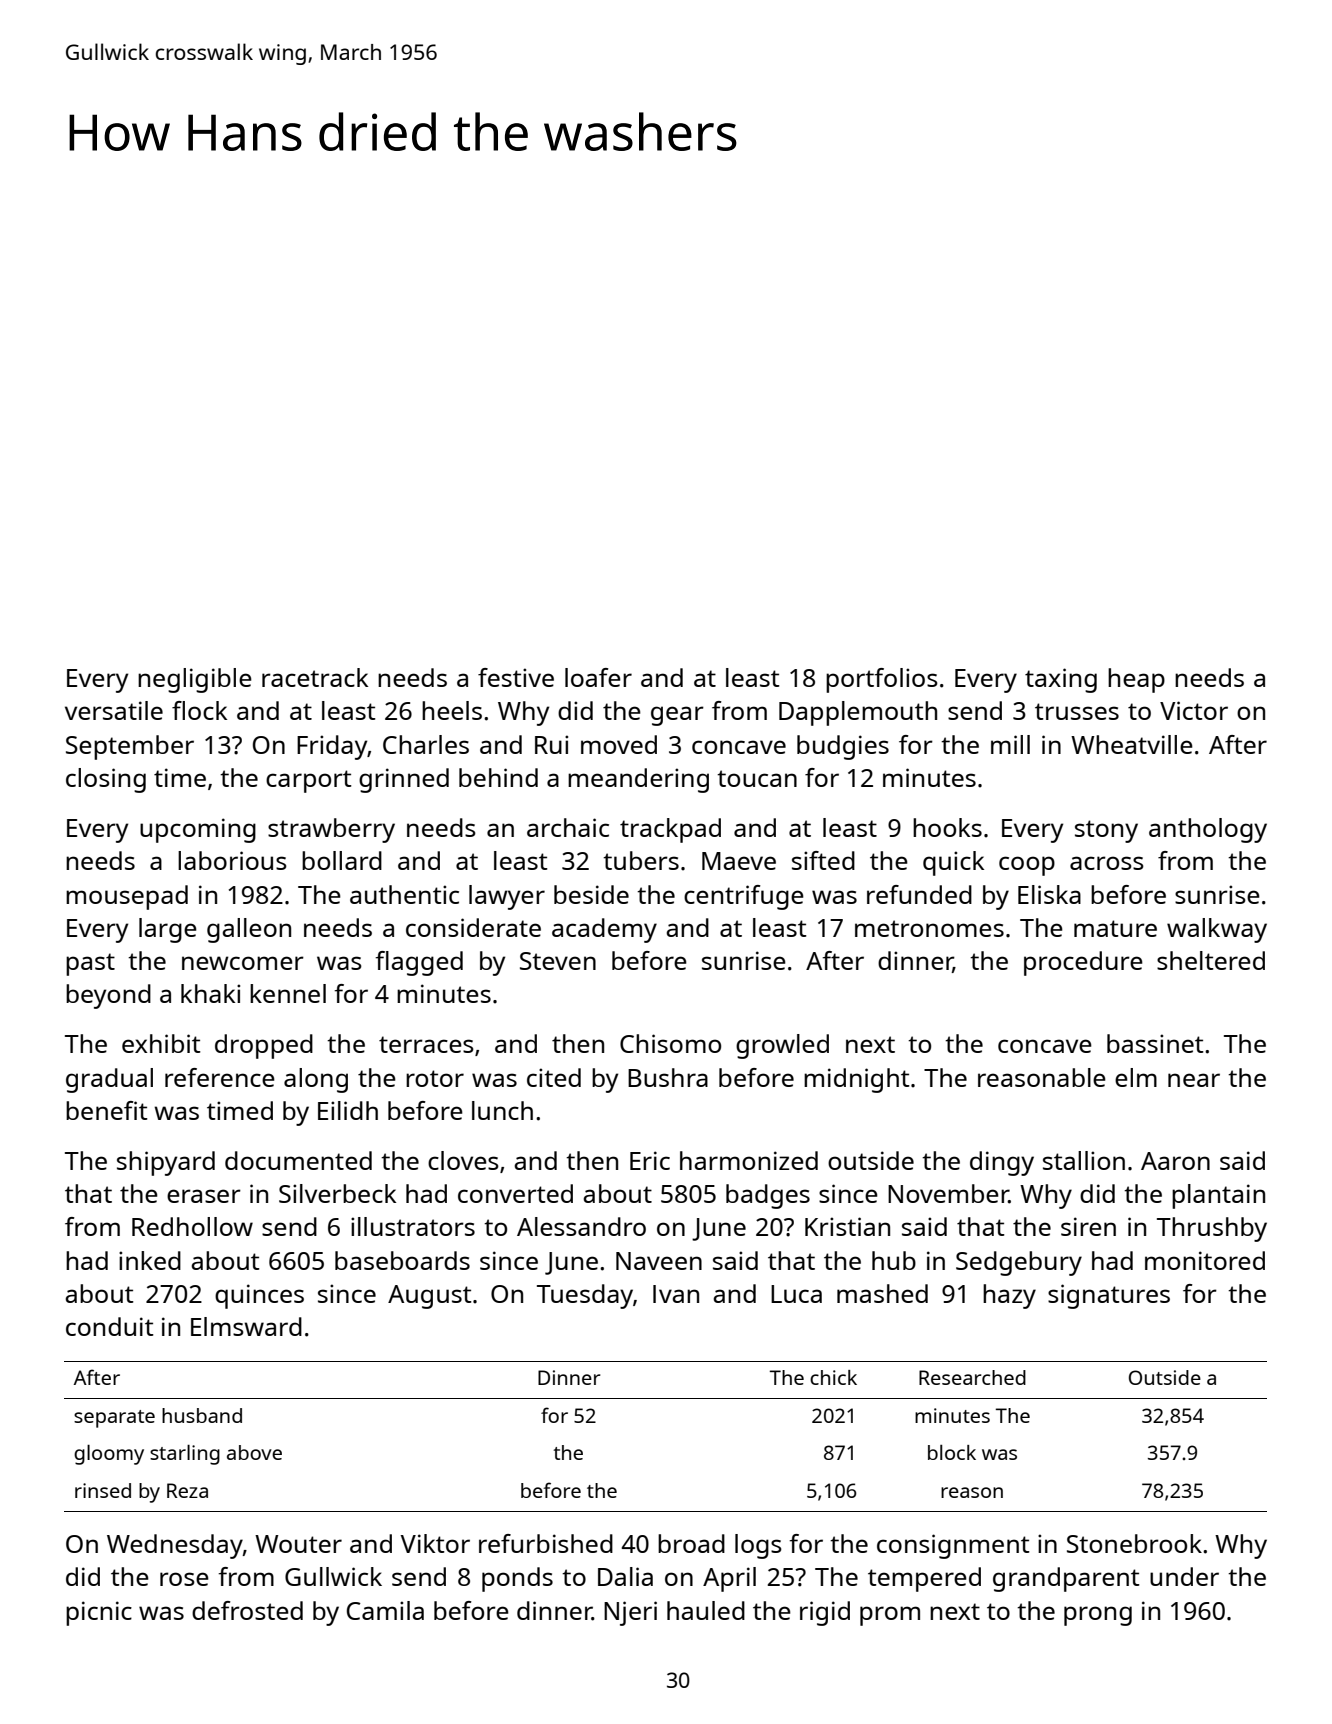  Describe the element at coordinates (1205, 1260) in the screenshot. I see `monitored` at that location.
